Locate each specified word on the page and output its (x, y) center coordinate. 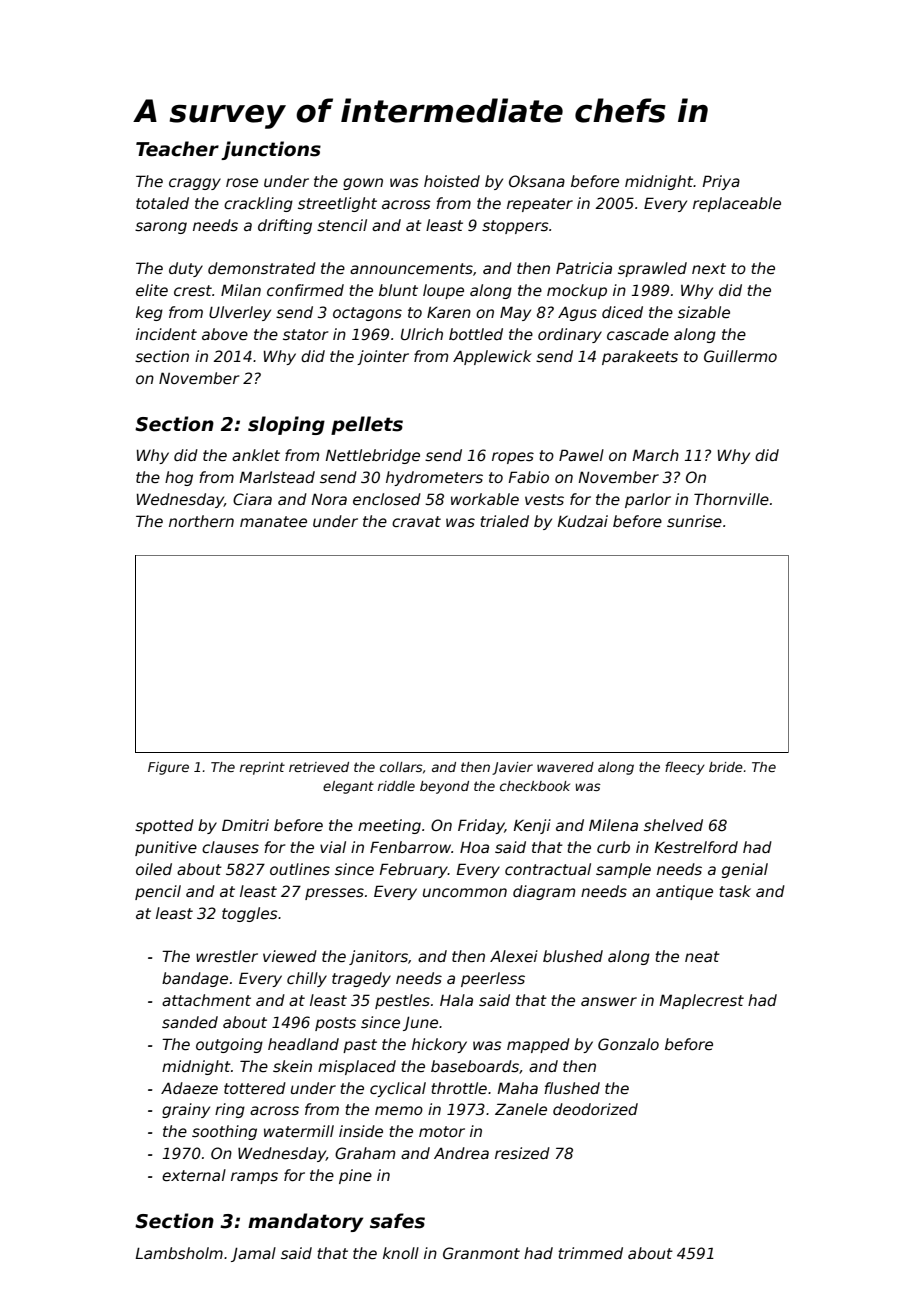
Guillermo (740, 356)
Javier (512, 768)
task (735, 891)
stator (305, 334)
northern (201, 521)
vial (333, 847)
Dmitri (245, 825)
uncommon (465, 892)
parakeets (640, 357)
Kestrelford (696, 847)
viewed (290, 956)
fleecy (685, 768)
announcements (411, 268)
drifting (285, 226)
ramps (254, 1178)
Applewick (492, 357)
